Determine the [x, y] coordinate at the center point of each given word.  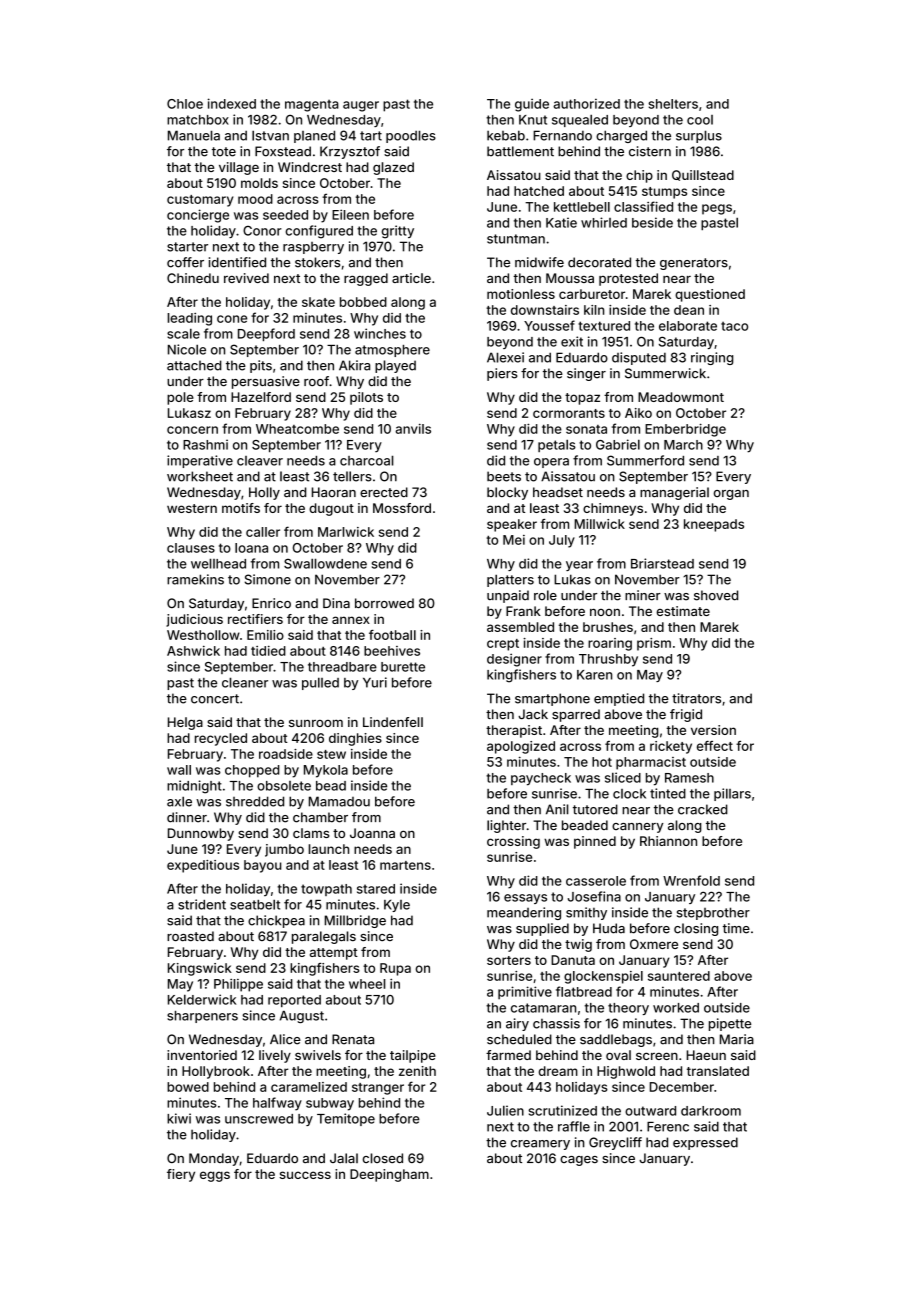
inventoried [202, 1055]
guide [532, 105]
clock [629, 794]
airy [517, 1024]
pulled [320, 683]
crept [503, 645]
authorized [586, 104]
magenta [312, 106]
